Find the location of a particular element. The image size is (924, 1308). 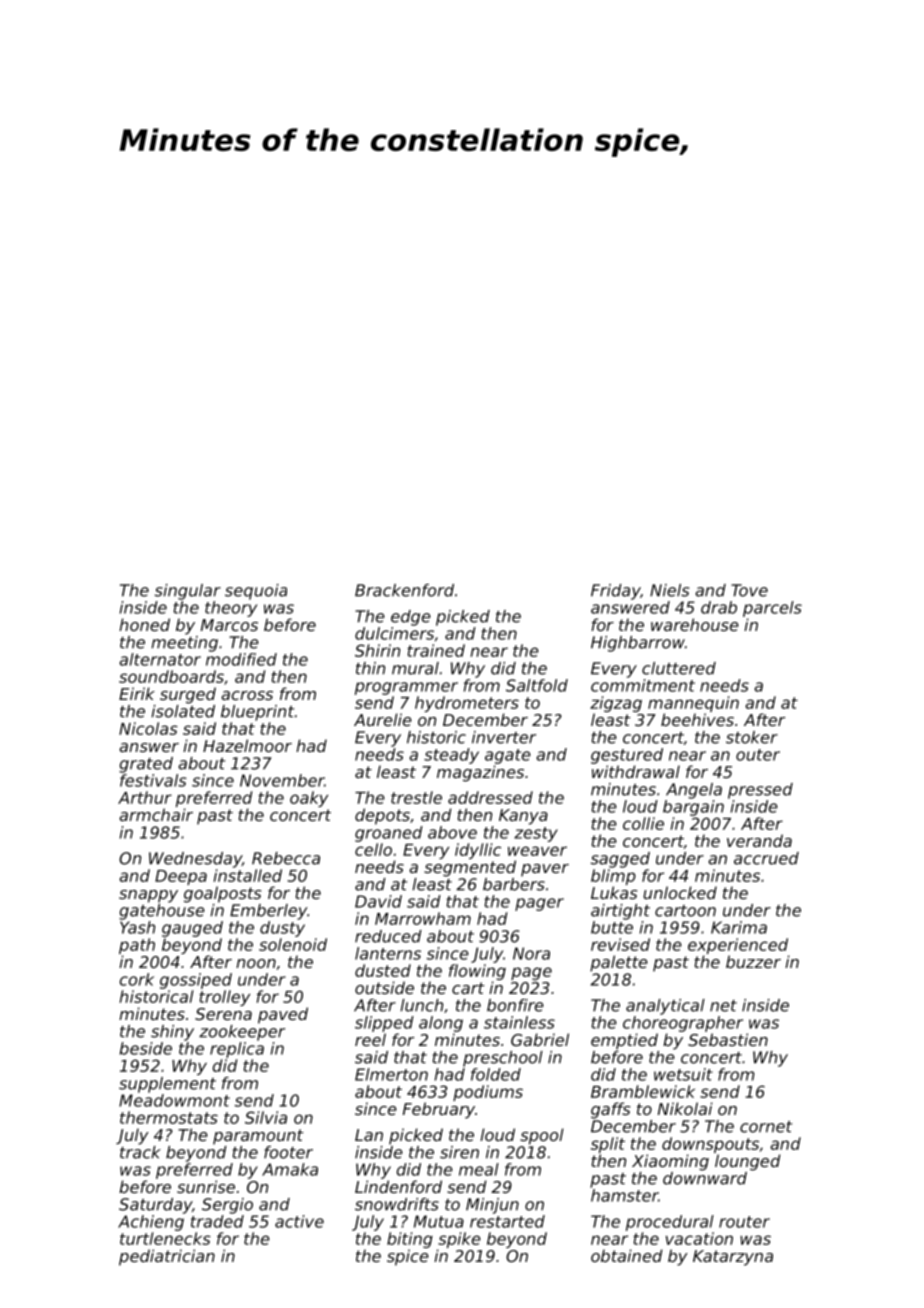

weaver is located at coordinates (537, 851).
